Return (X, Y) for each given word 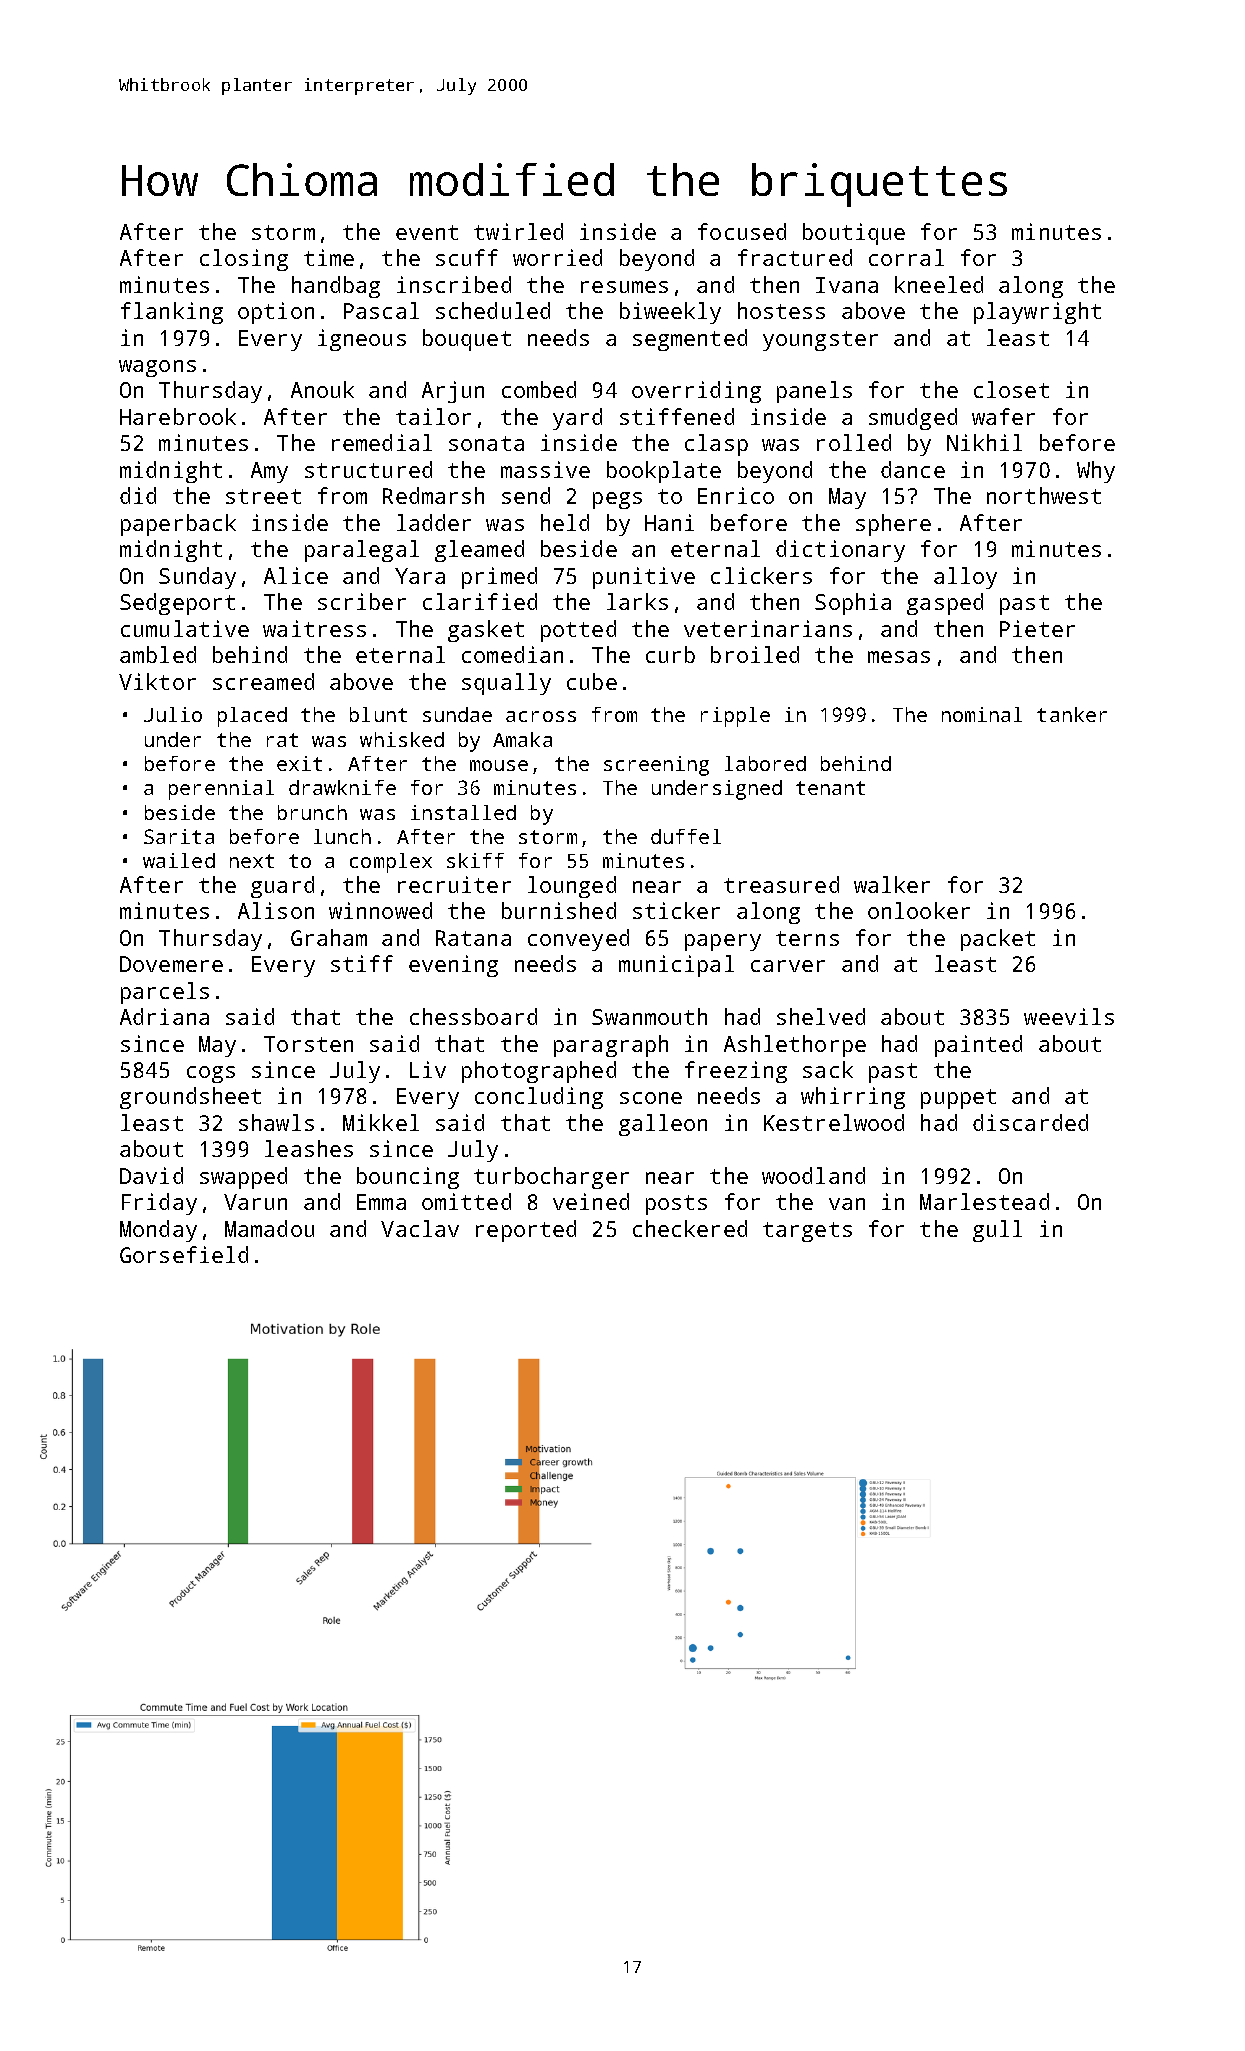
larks (637, 601)
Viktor (157, 681)
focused (742, 231)
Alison (276, 910)
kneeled (939, 284)
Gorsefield (184, 1254)
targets (807, 1232)
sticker (676, 910)
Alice (296, 575)
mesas (899, 657)
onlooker (919, 910)
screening (656, 766)
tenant (830, 788)
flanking (172, 313)
